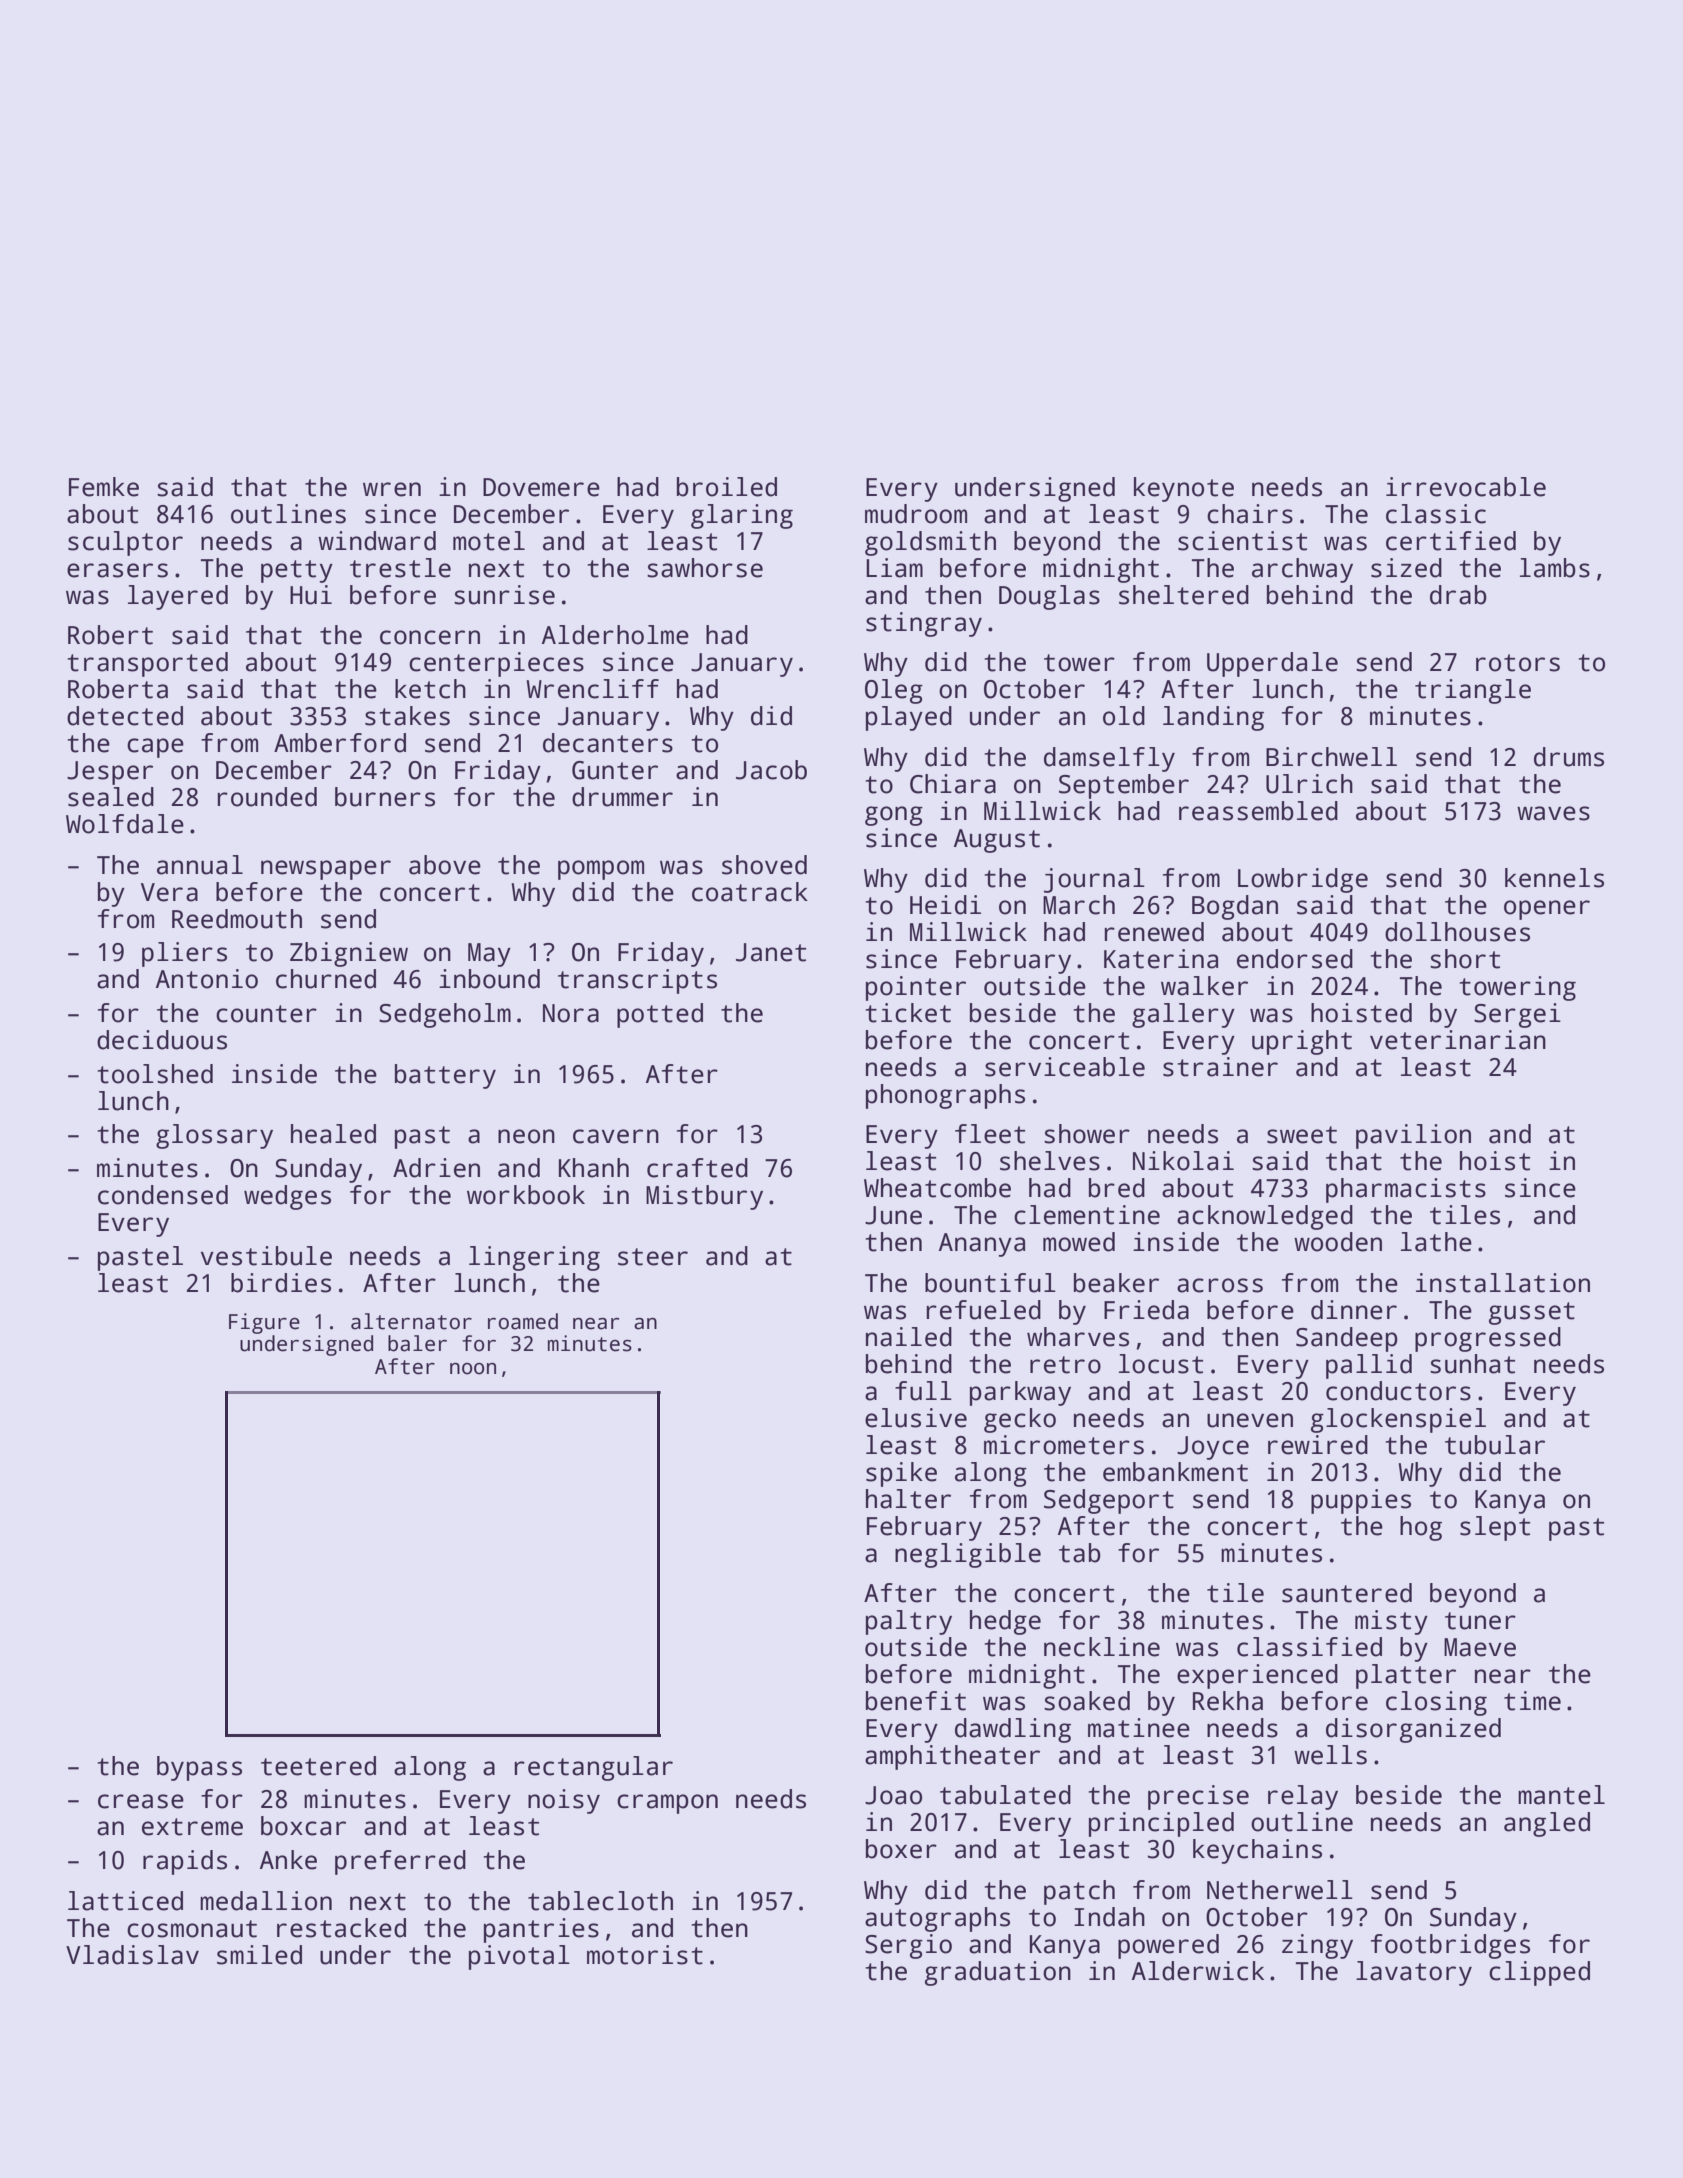  Describe the element at coordinates (937, 1188) in the screenshot. I see `Wheatcombe` at that location.
